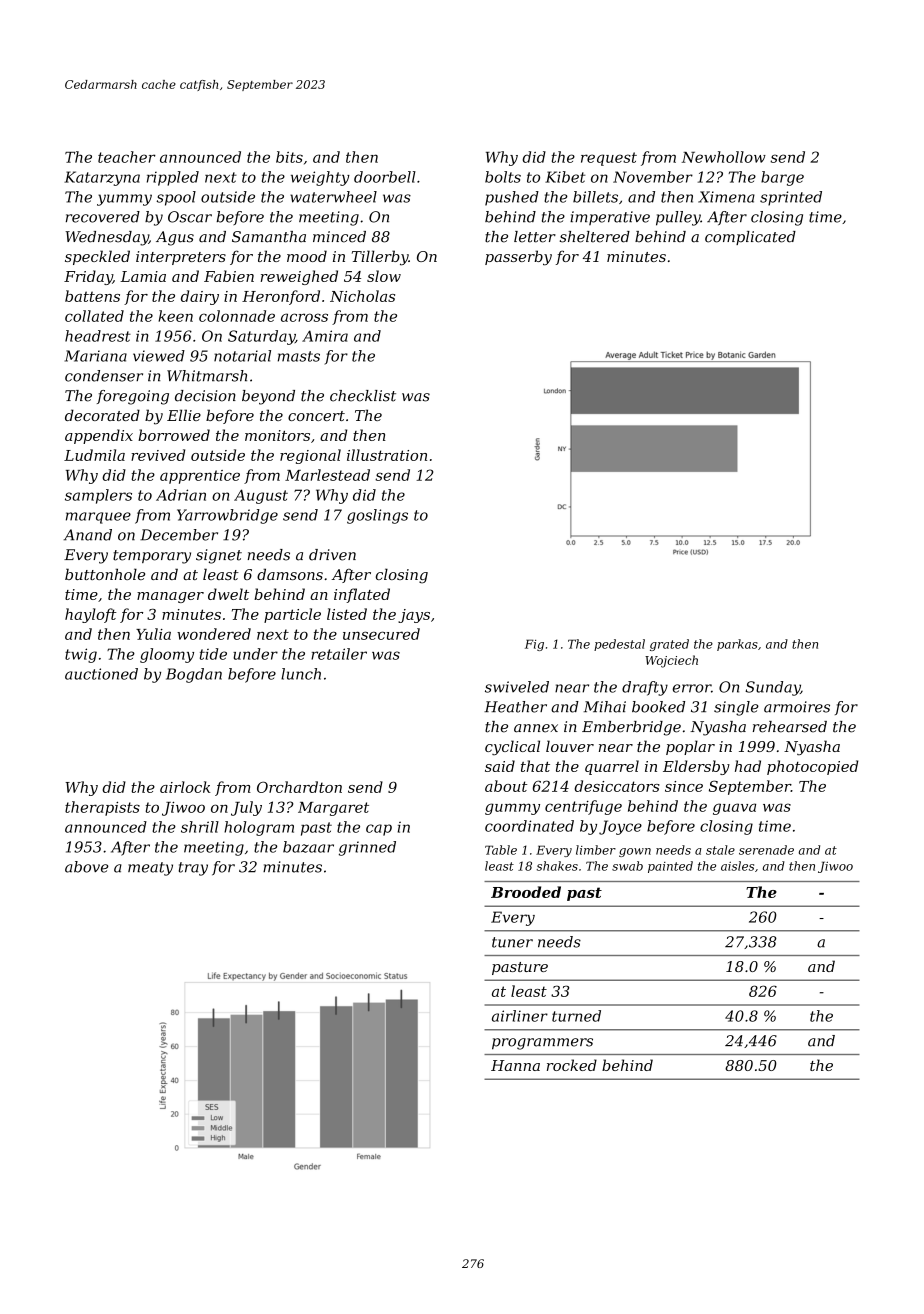 The height and width of the image is (1314, 924). Describe the element at coordinates (526, 892) in the image. I see `Brooded` at that location.
